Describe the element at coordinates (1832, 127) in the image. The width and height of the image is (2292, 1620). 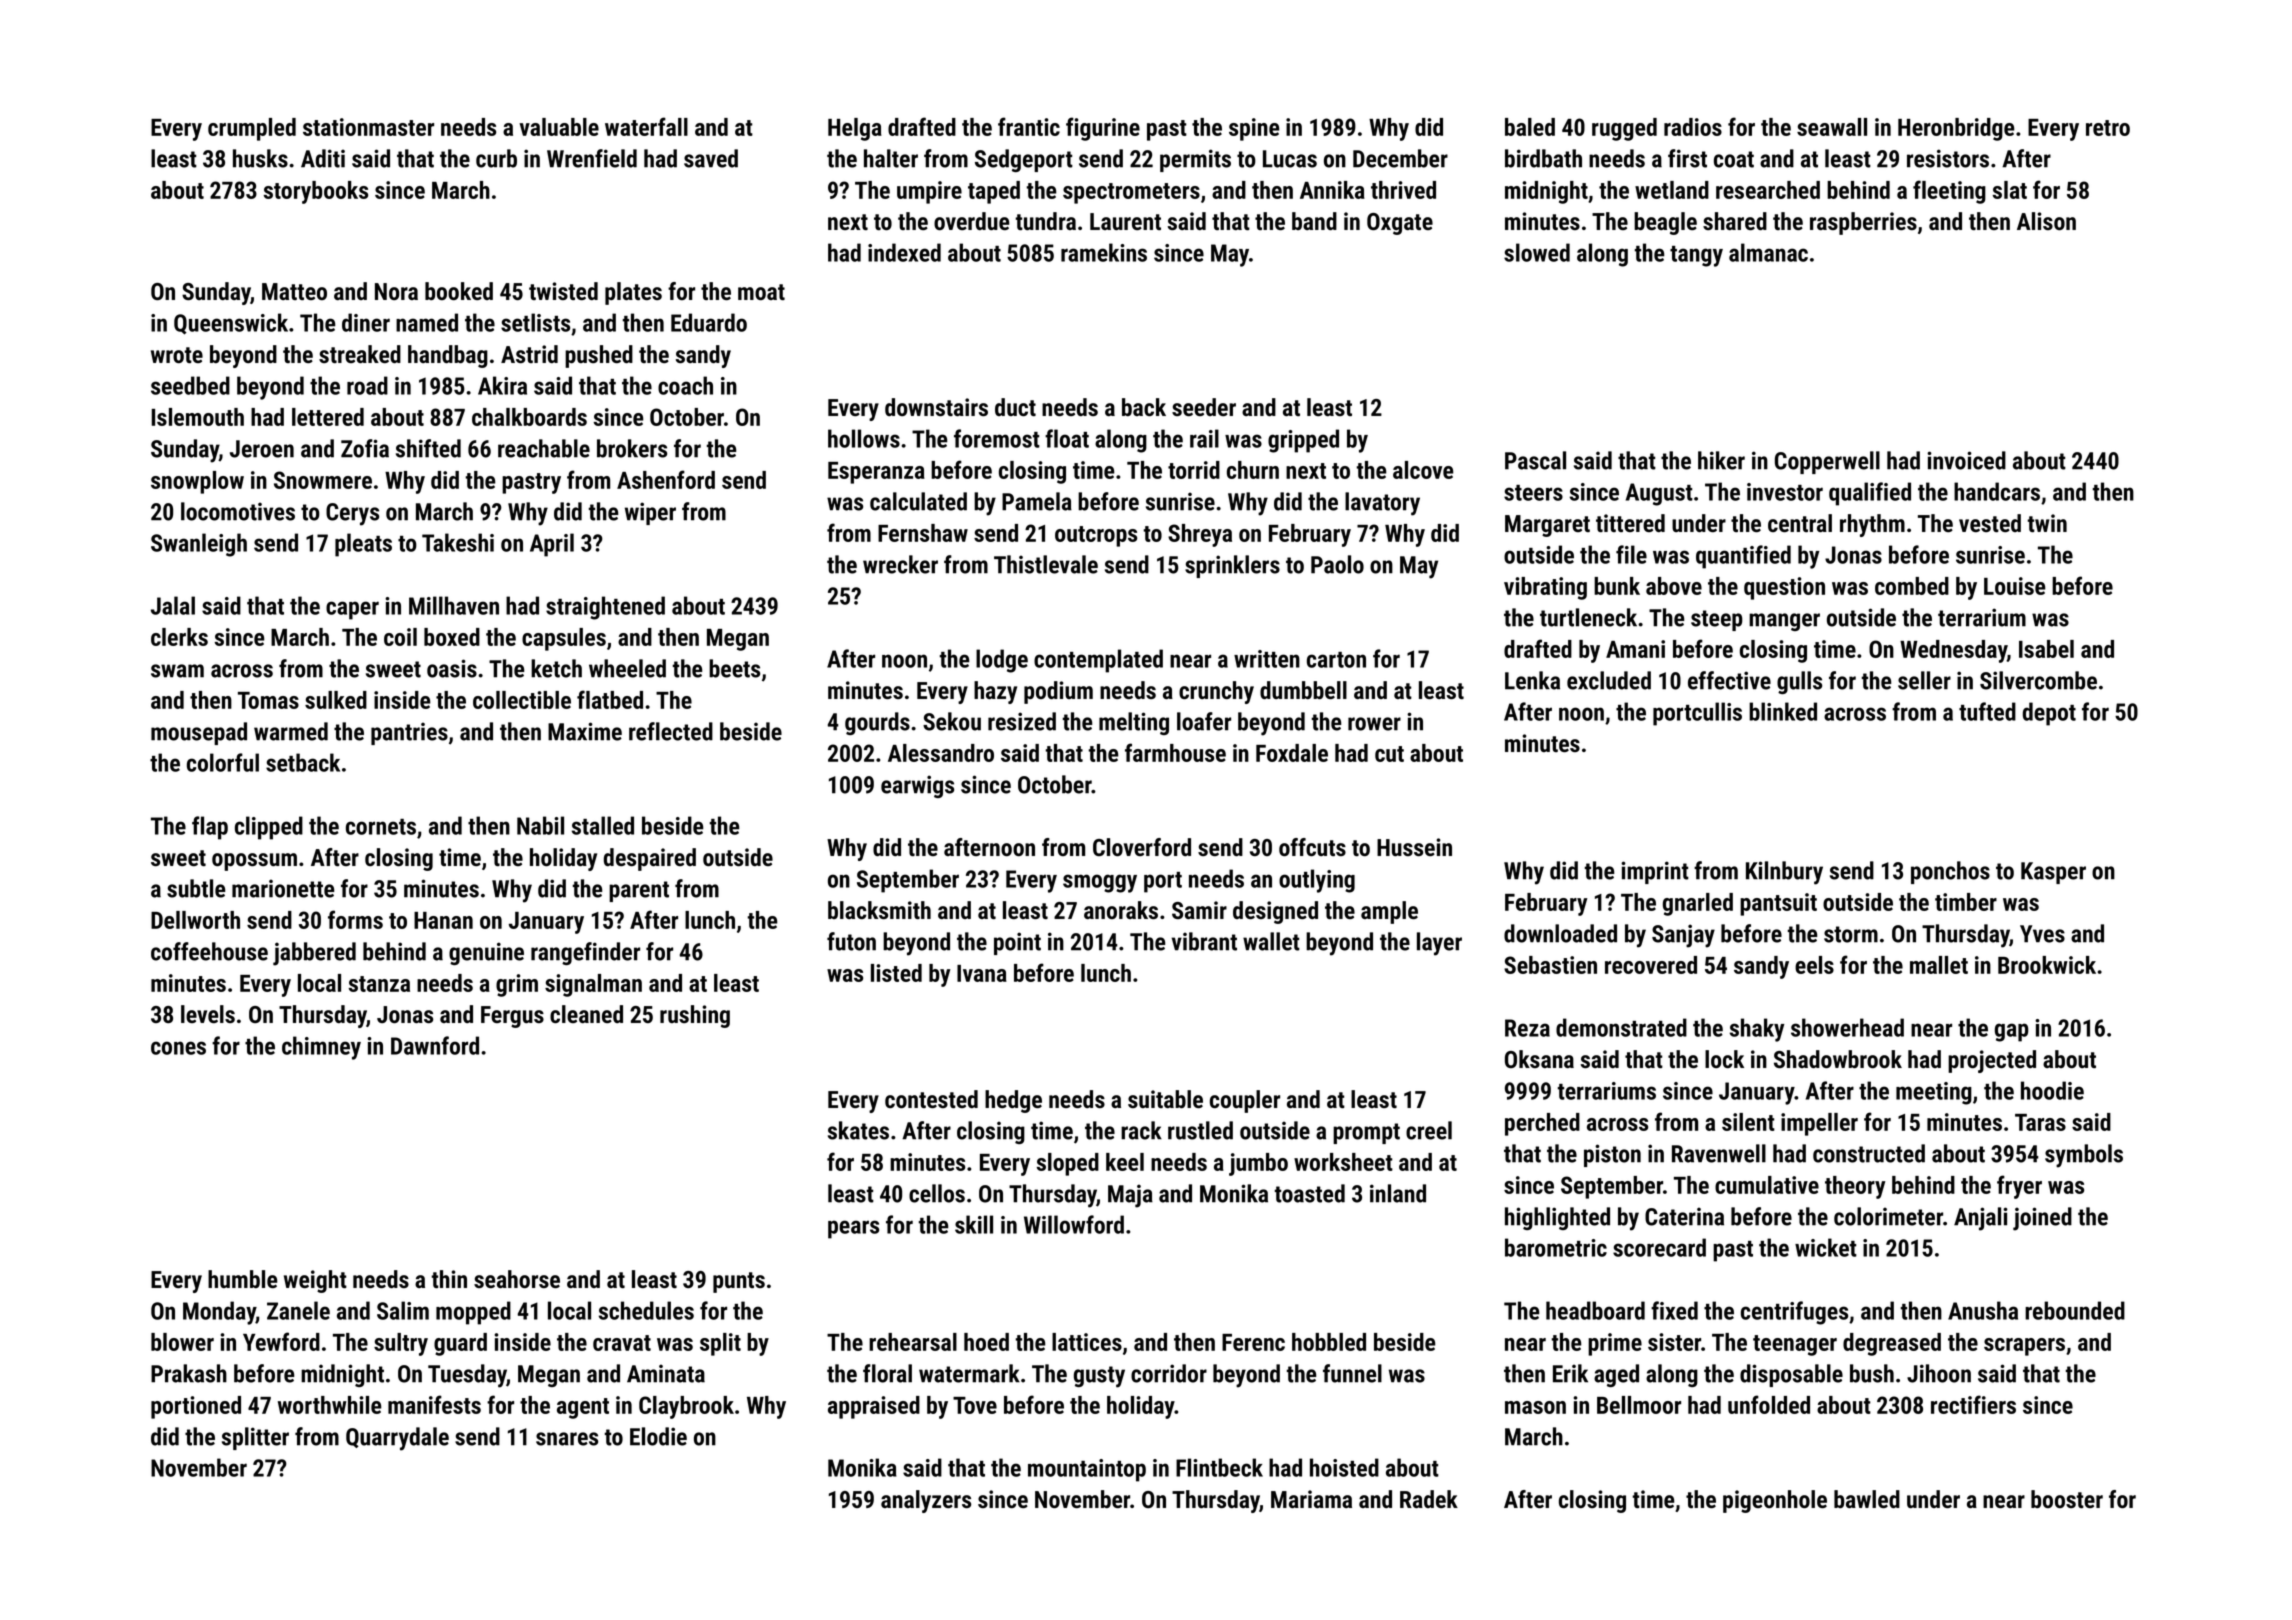
I see `seawall` at that location.
